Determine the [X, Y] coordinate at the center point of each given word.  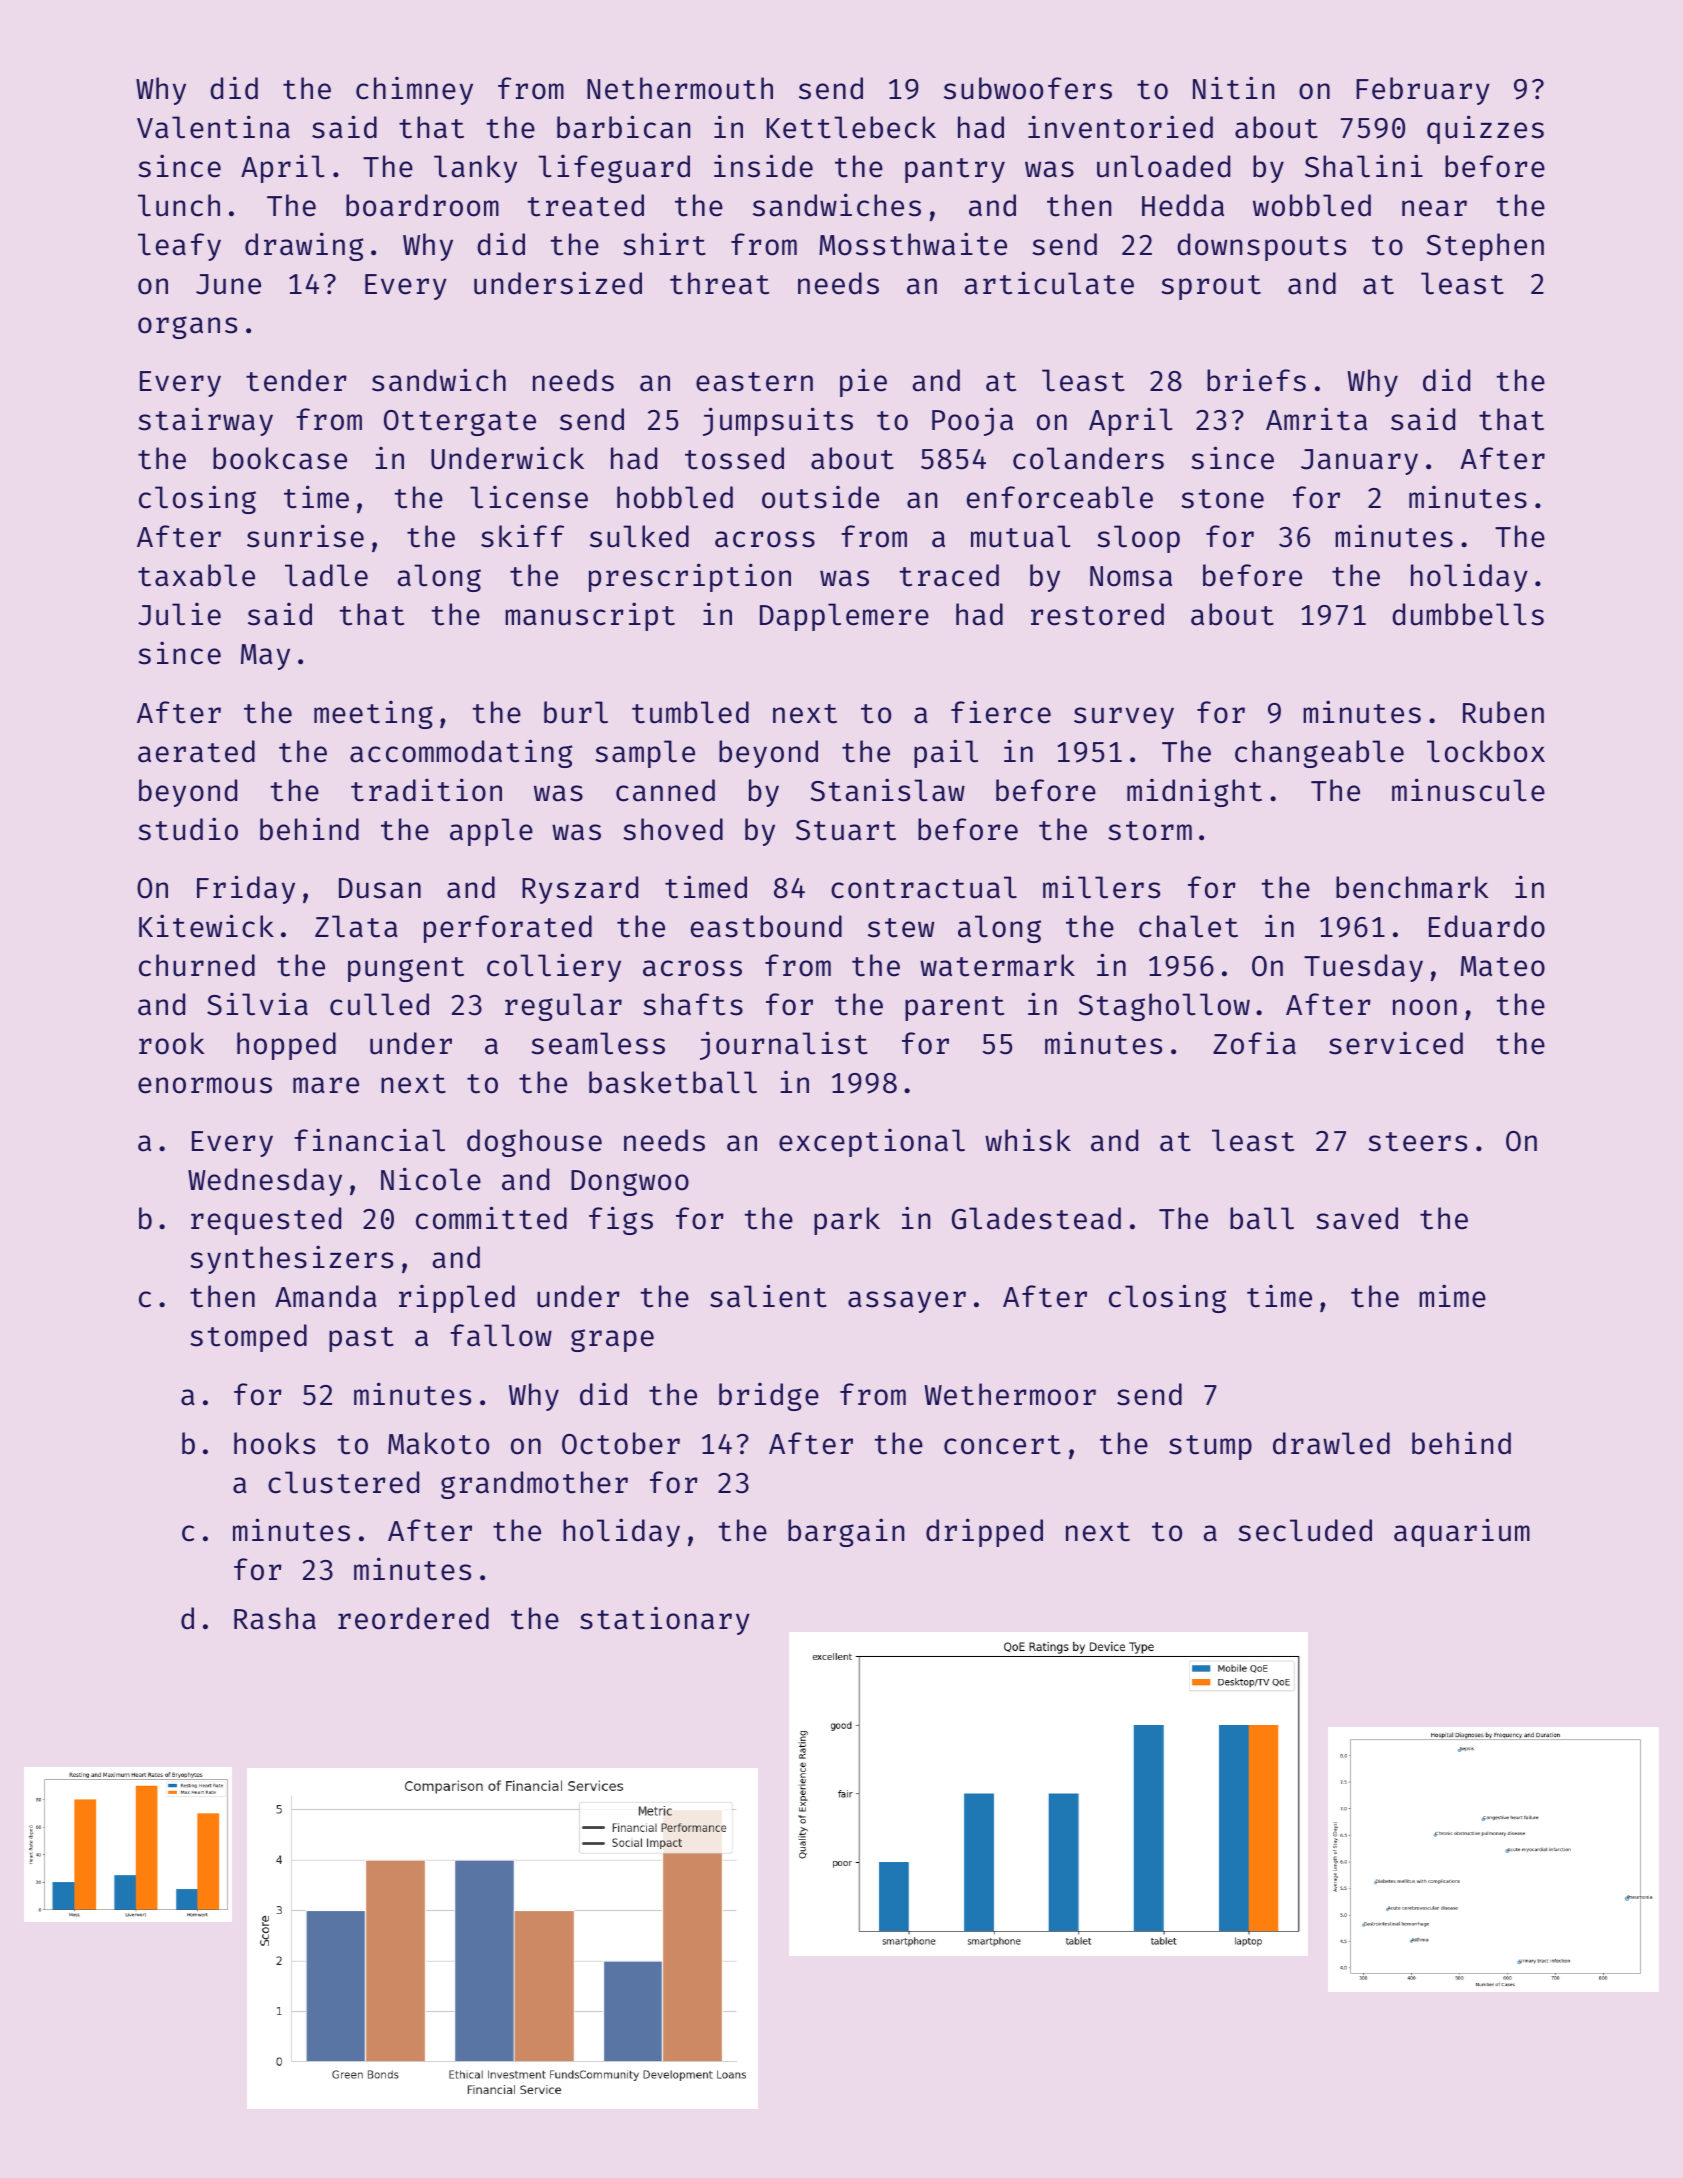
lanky [475, 169]
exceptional [872, 1143]
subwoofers [1028, 88]
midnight [1194, 793]
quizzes [1485, 129]
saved [1357, 1218]
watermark [997, 965]
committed [491, 1218]
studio [188, 829]
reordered [413, 1618]
